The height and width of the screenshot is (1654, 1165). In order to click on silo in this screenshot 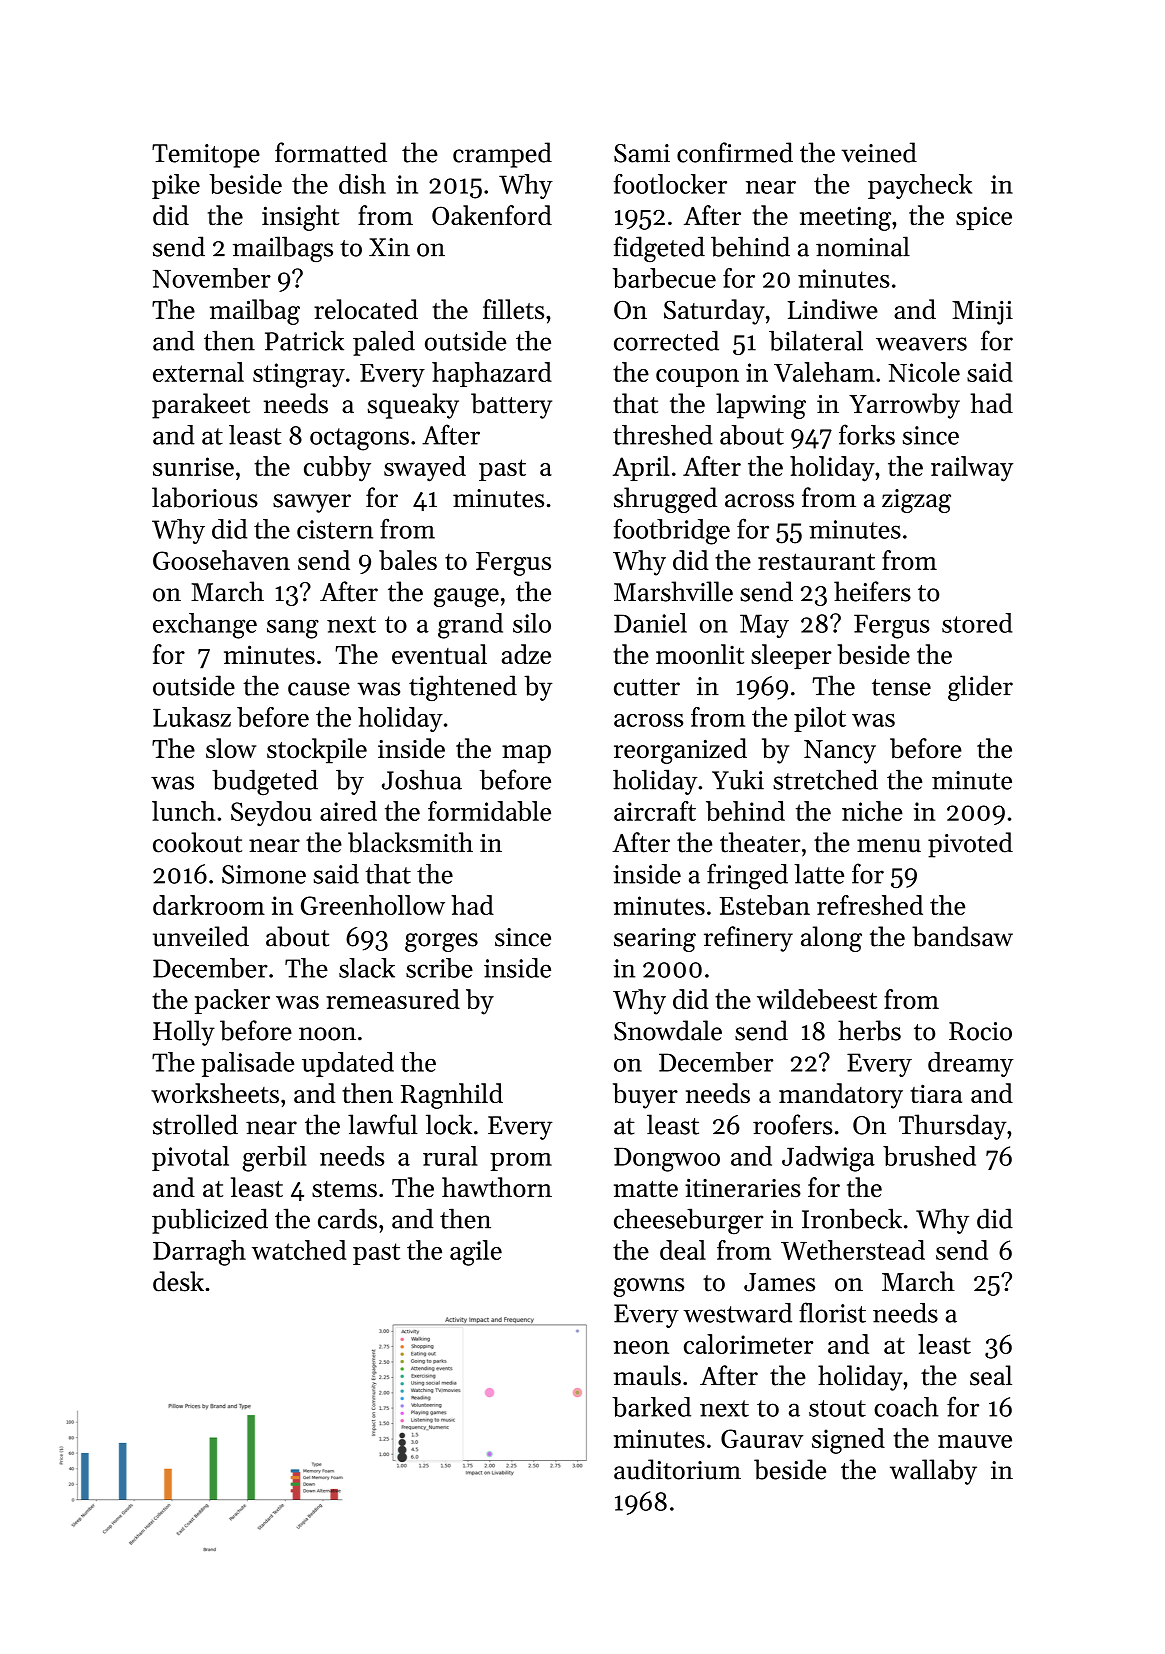, I will do `click(532, 623)`.
